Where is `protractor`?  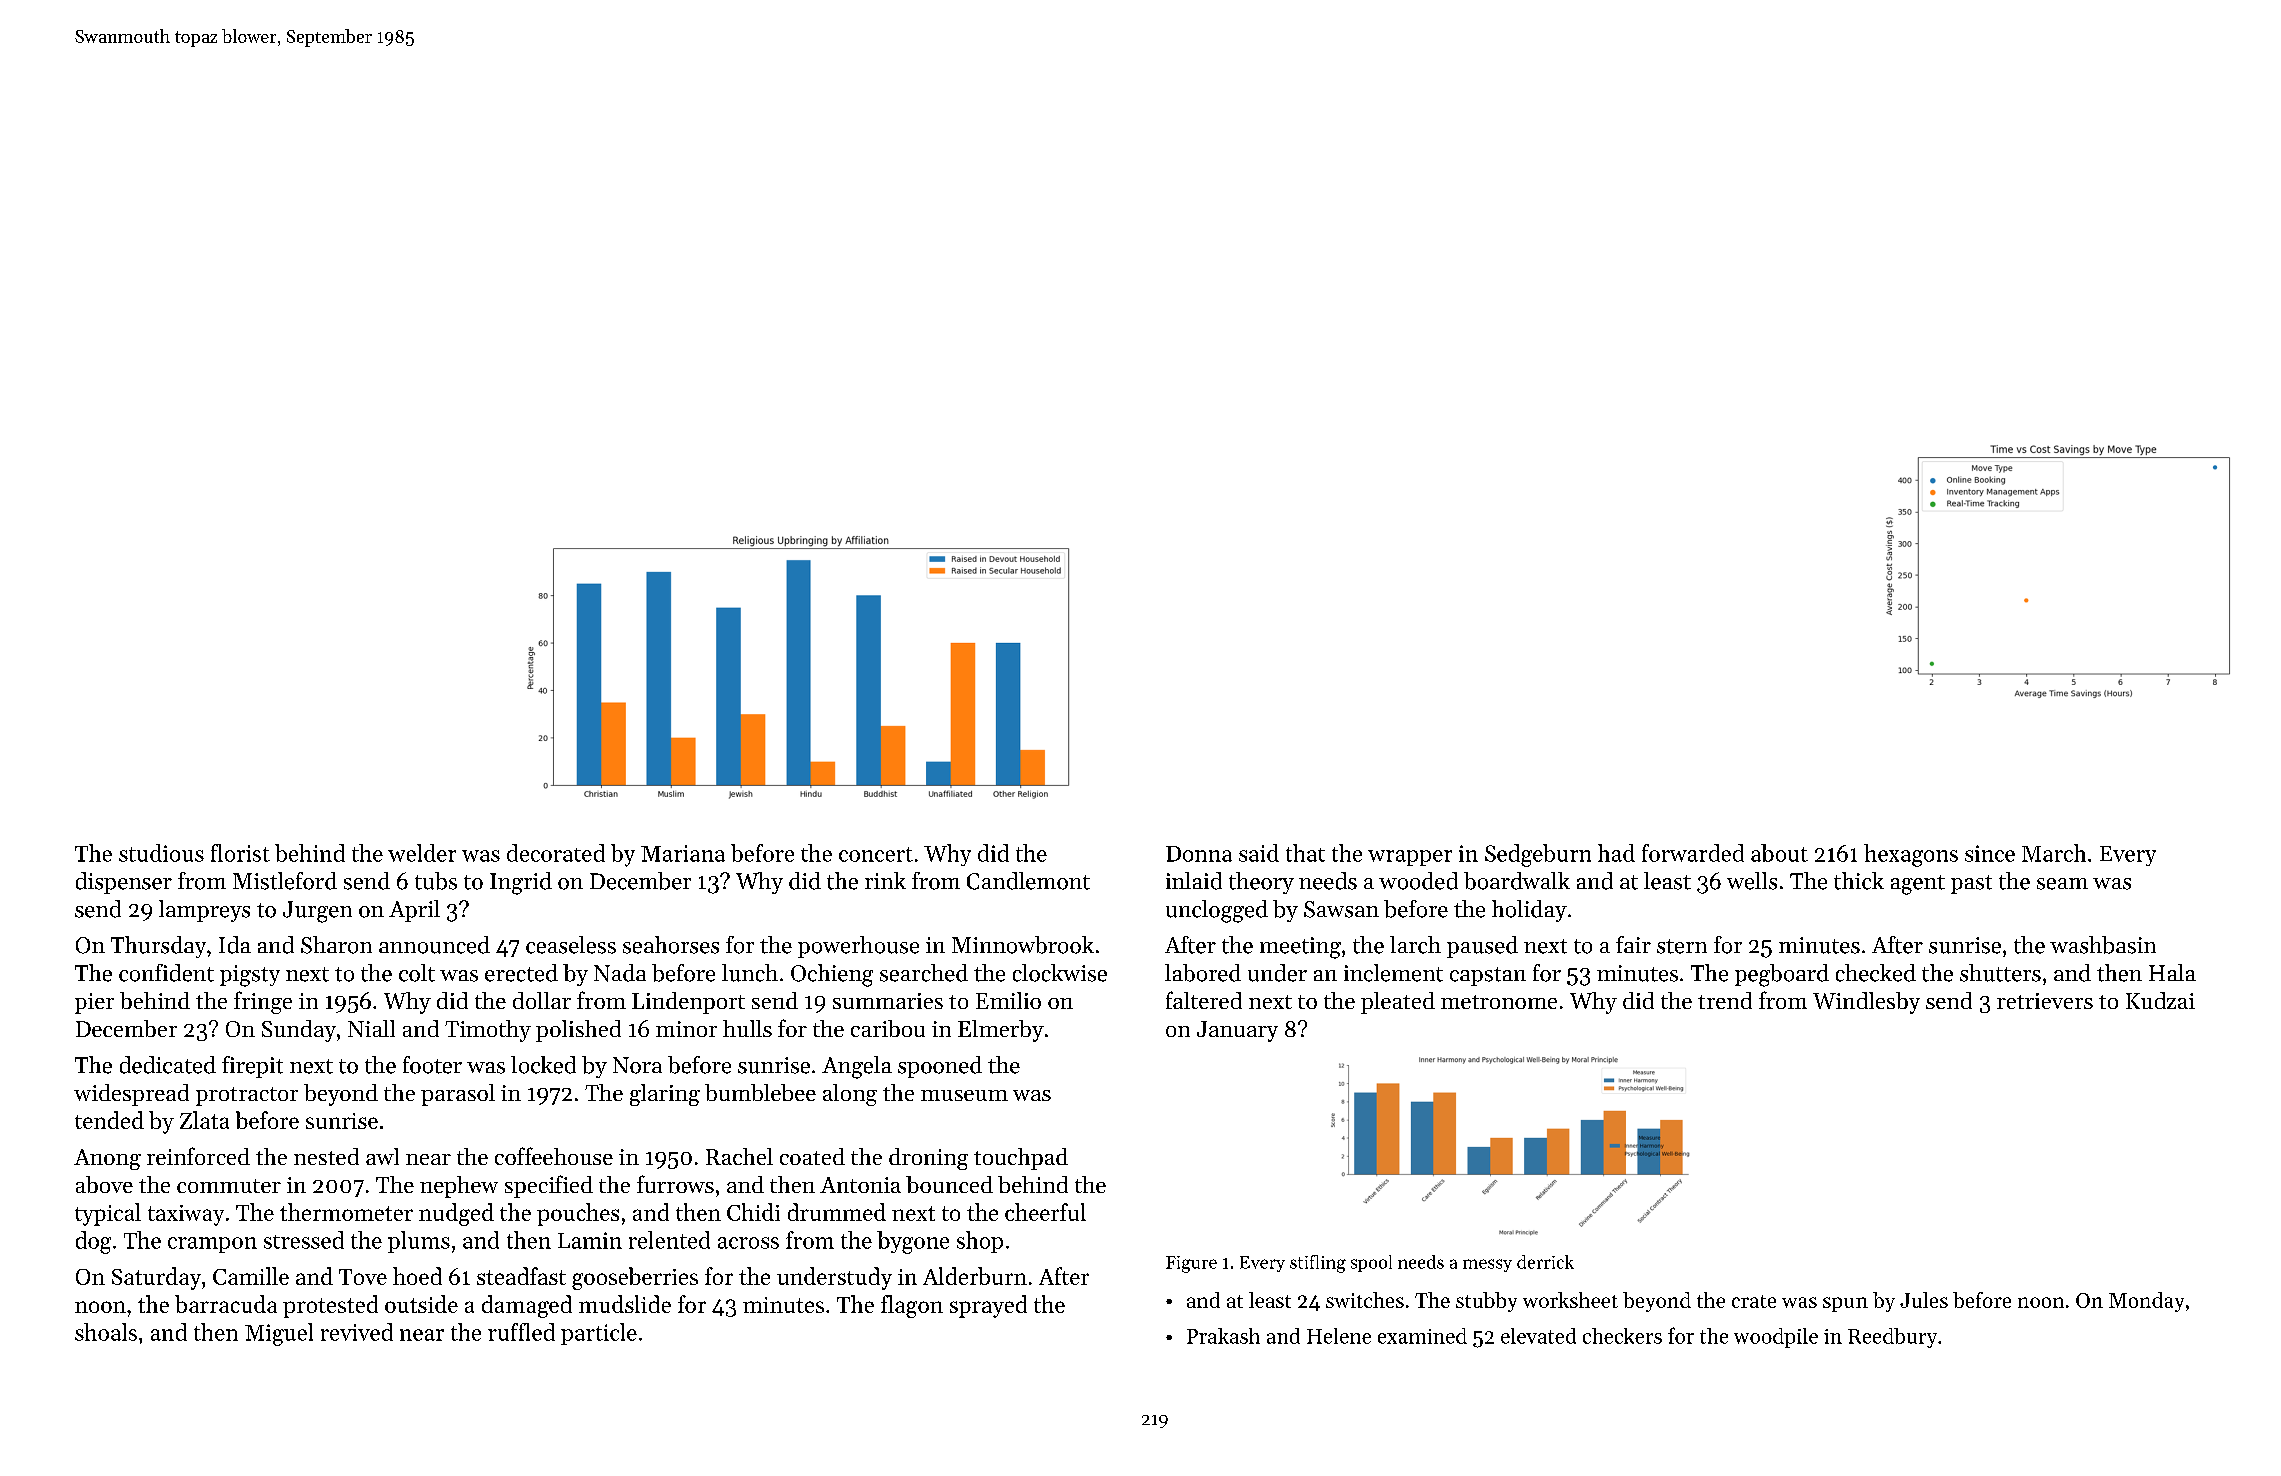 protractor is located at coordinates (247, 1096).
